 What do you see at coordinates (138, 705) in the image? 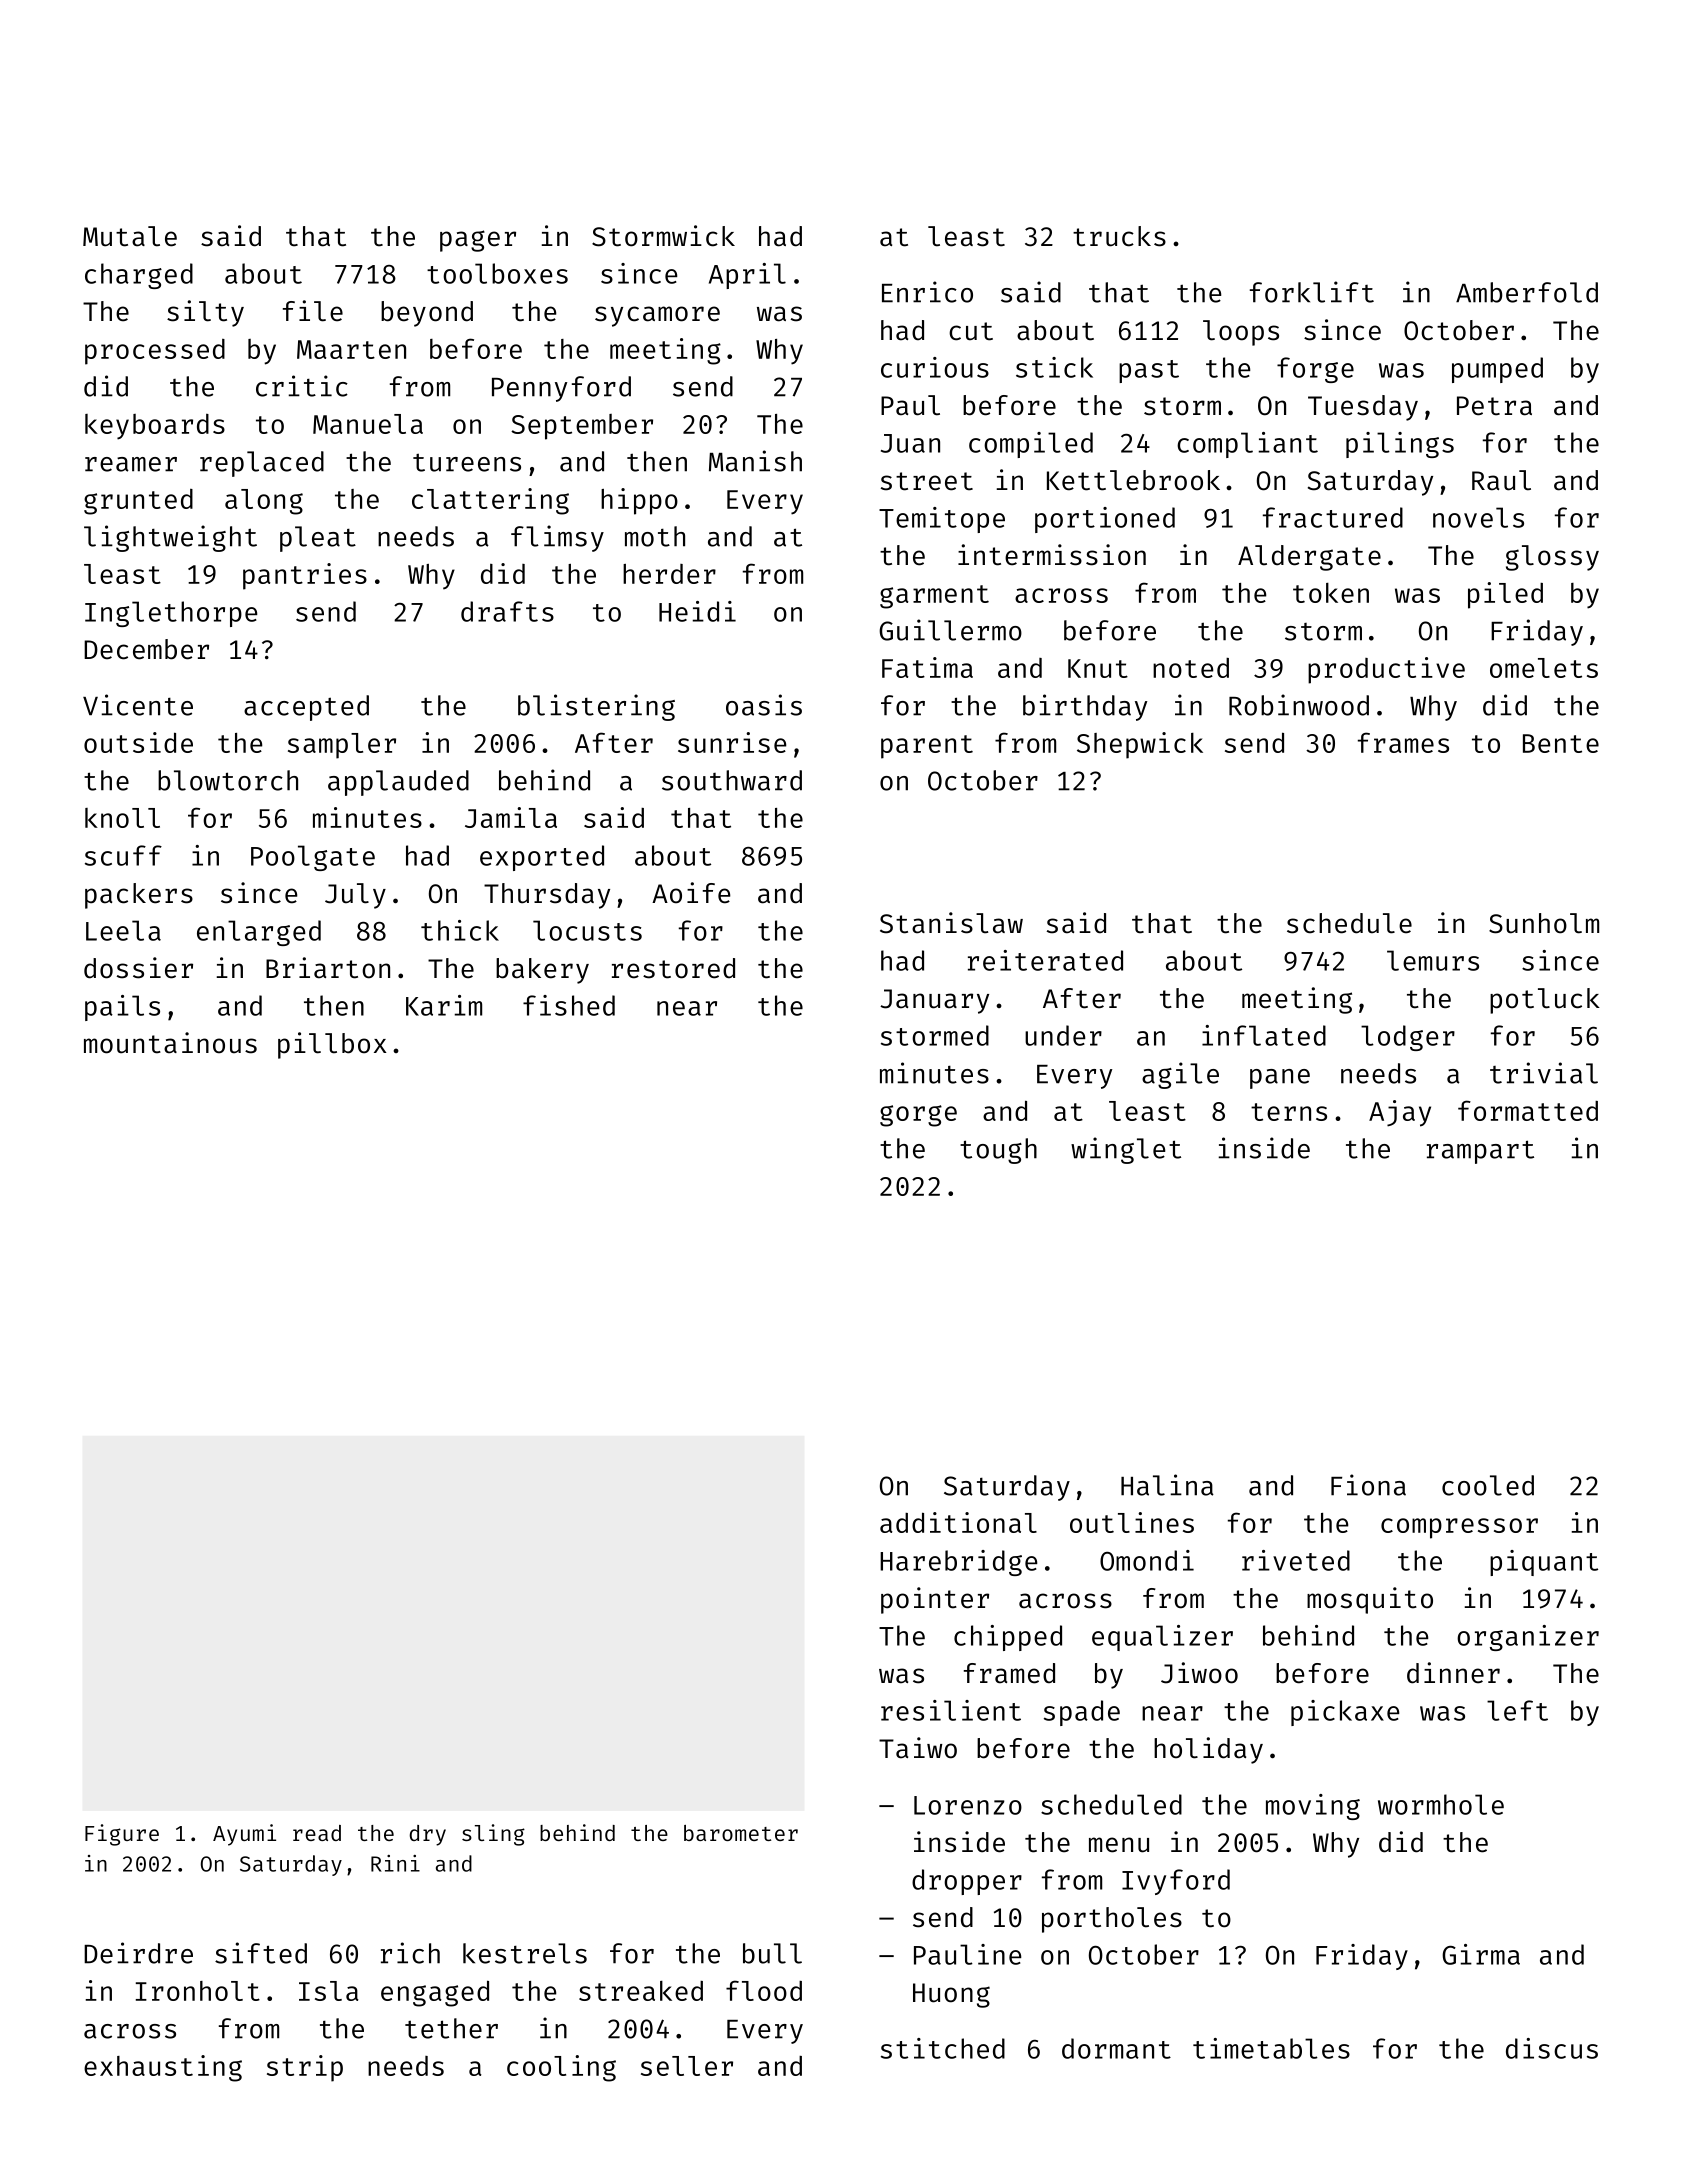
I see `Vicente` at bounding box center [138, 705].
